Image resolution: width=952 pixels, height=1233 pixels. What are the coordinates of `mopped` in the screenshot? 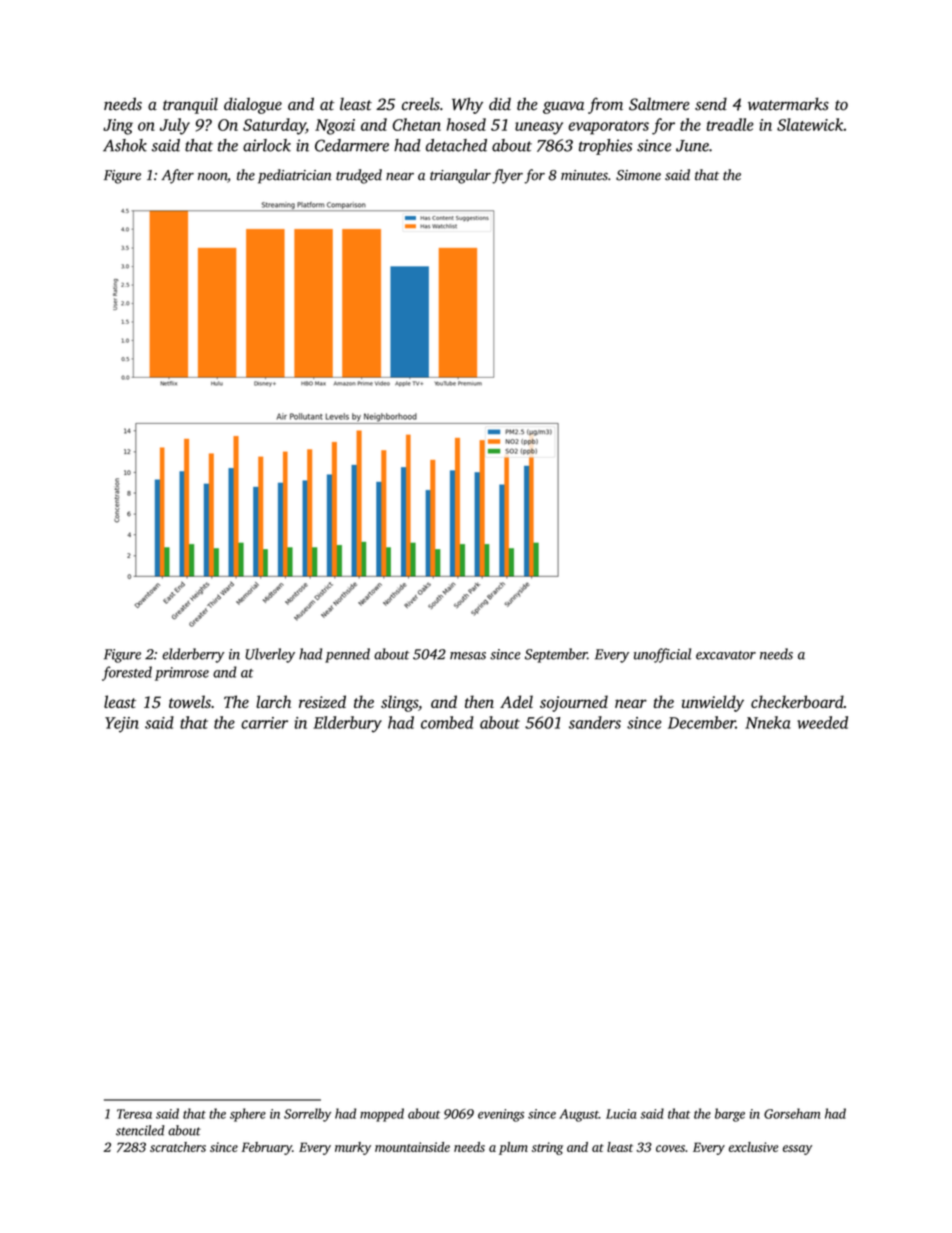 It's located at (382, 1115).
